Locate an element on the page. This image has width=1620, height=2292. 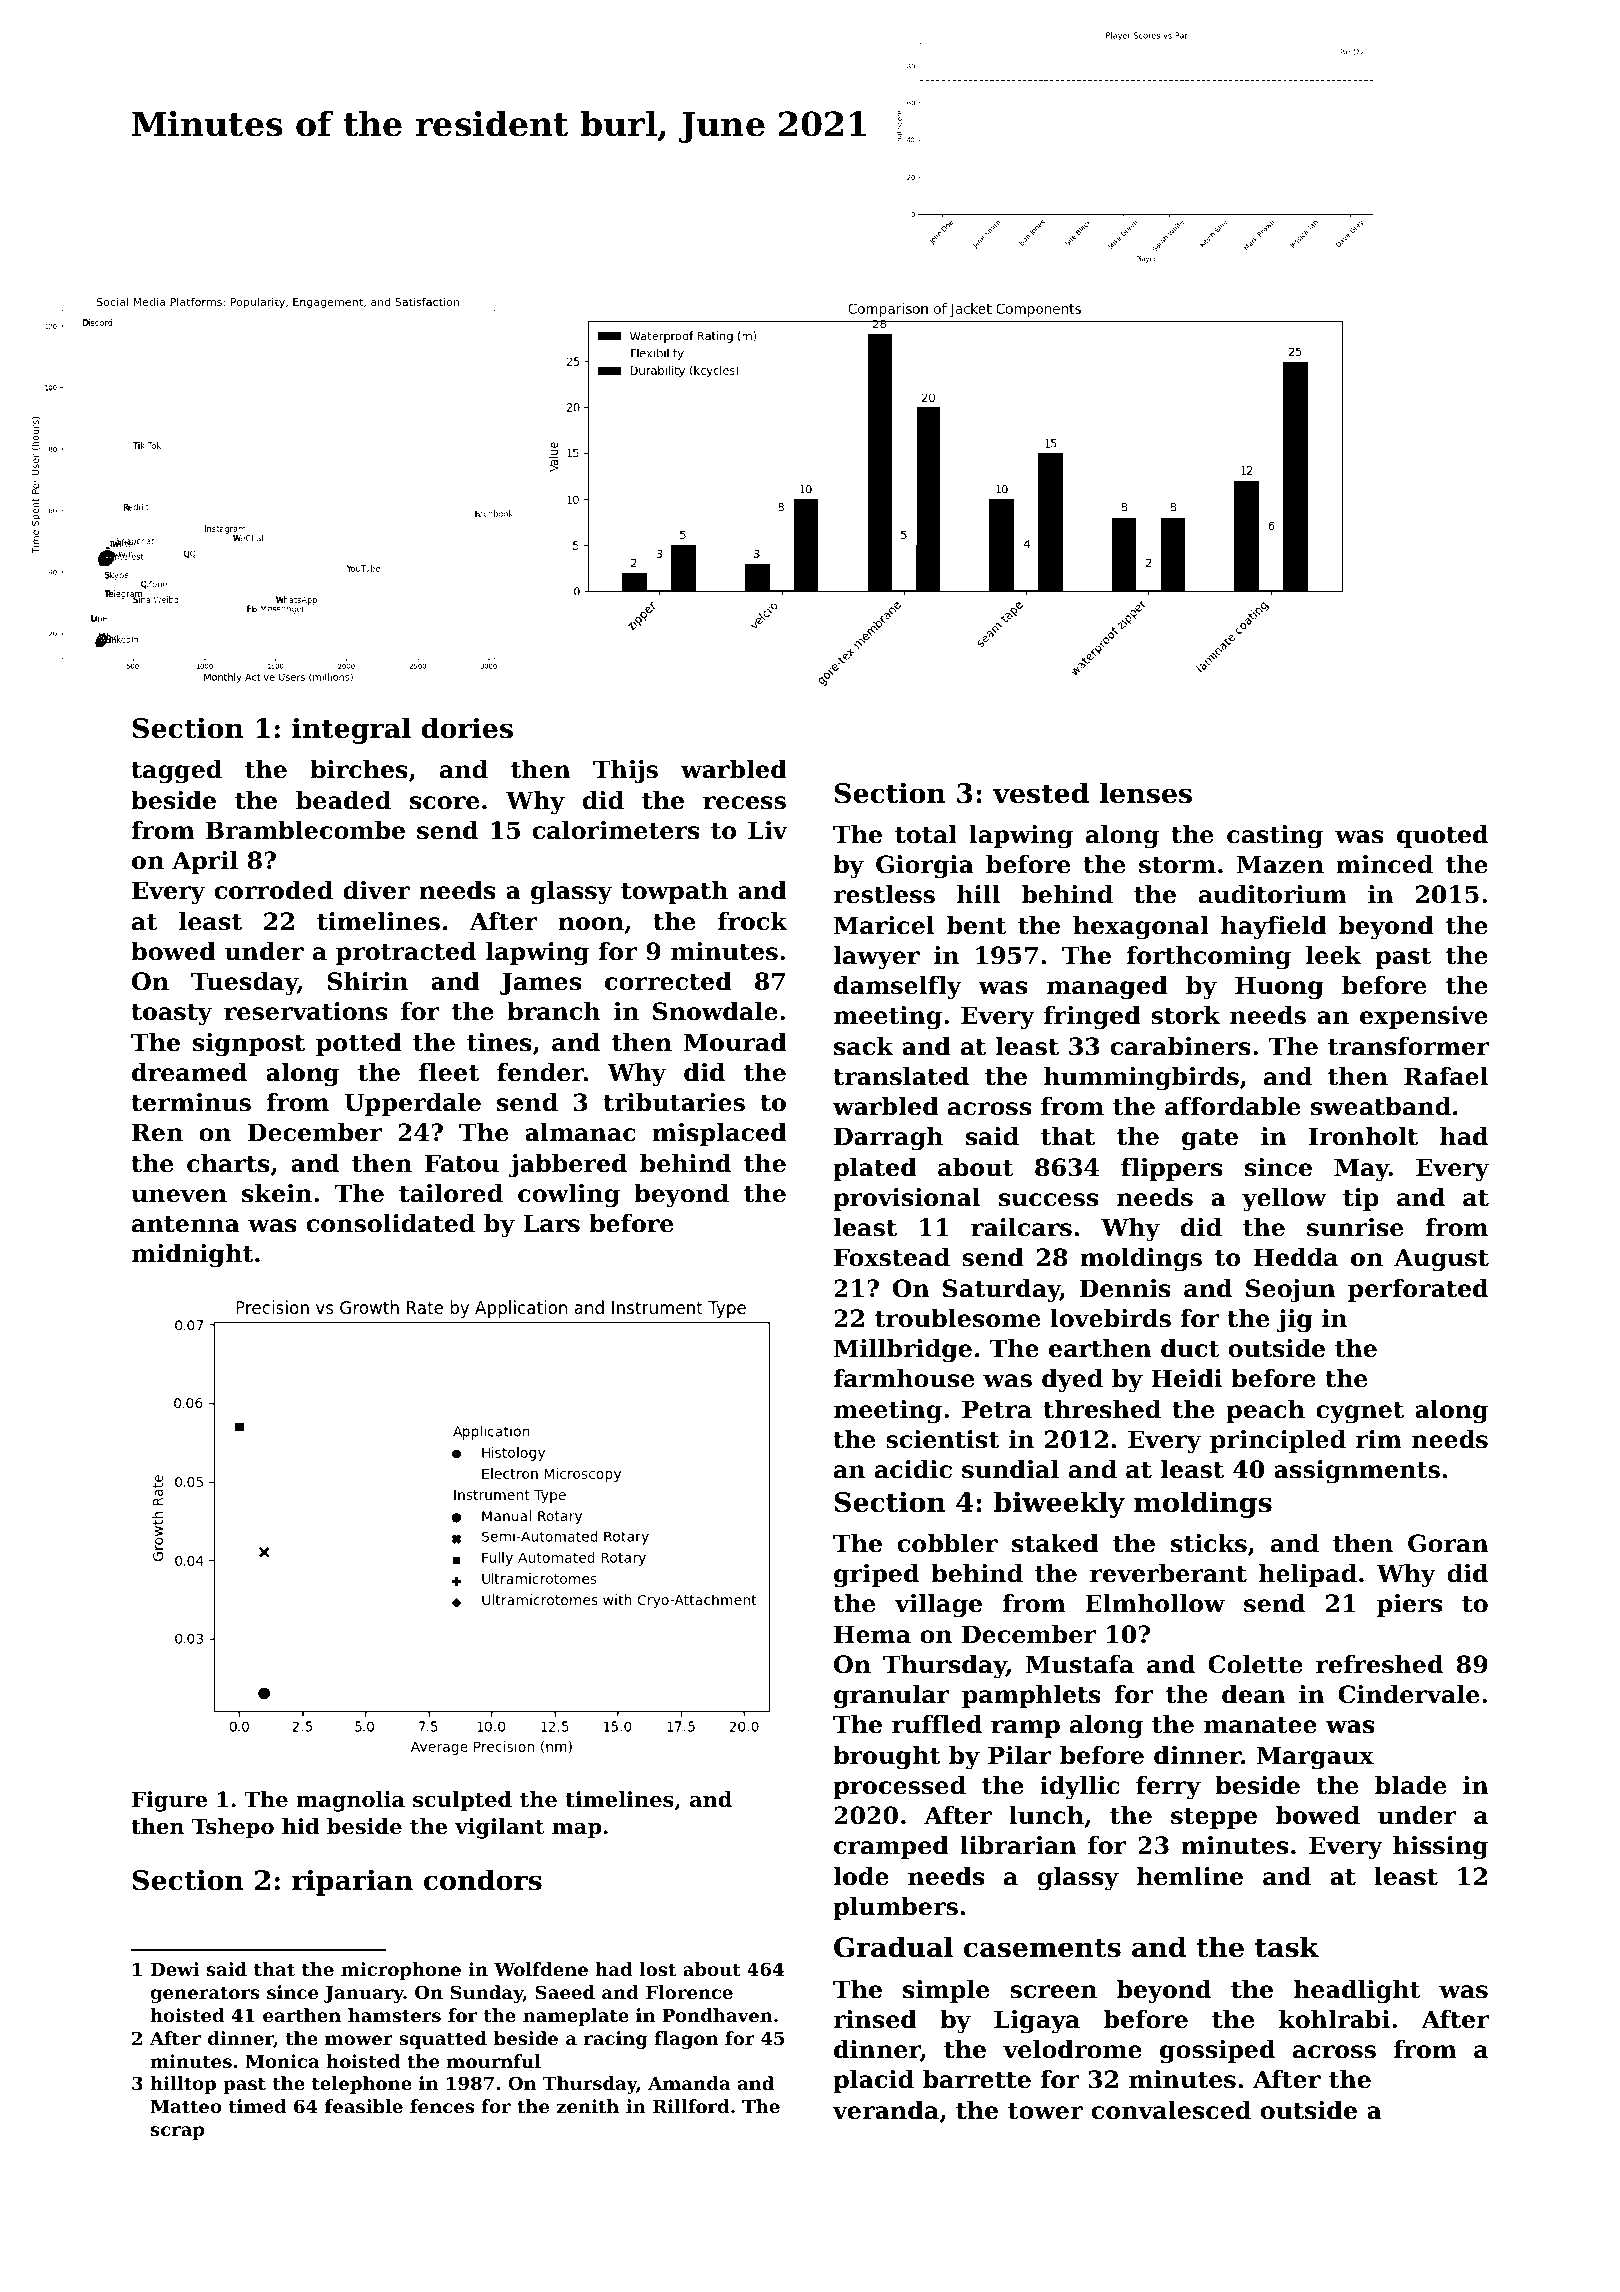
Darragh is located at coordinates (888, 1139).
